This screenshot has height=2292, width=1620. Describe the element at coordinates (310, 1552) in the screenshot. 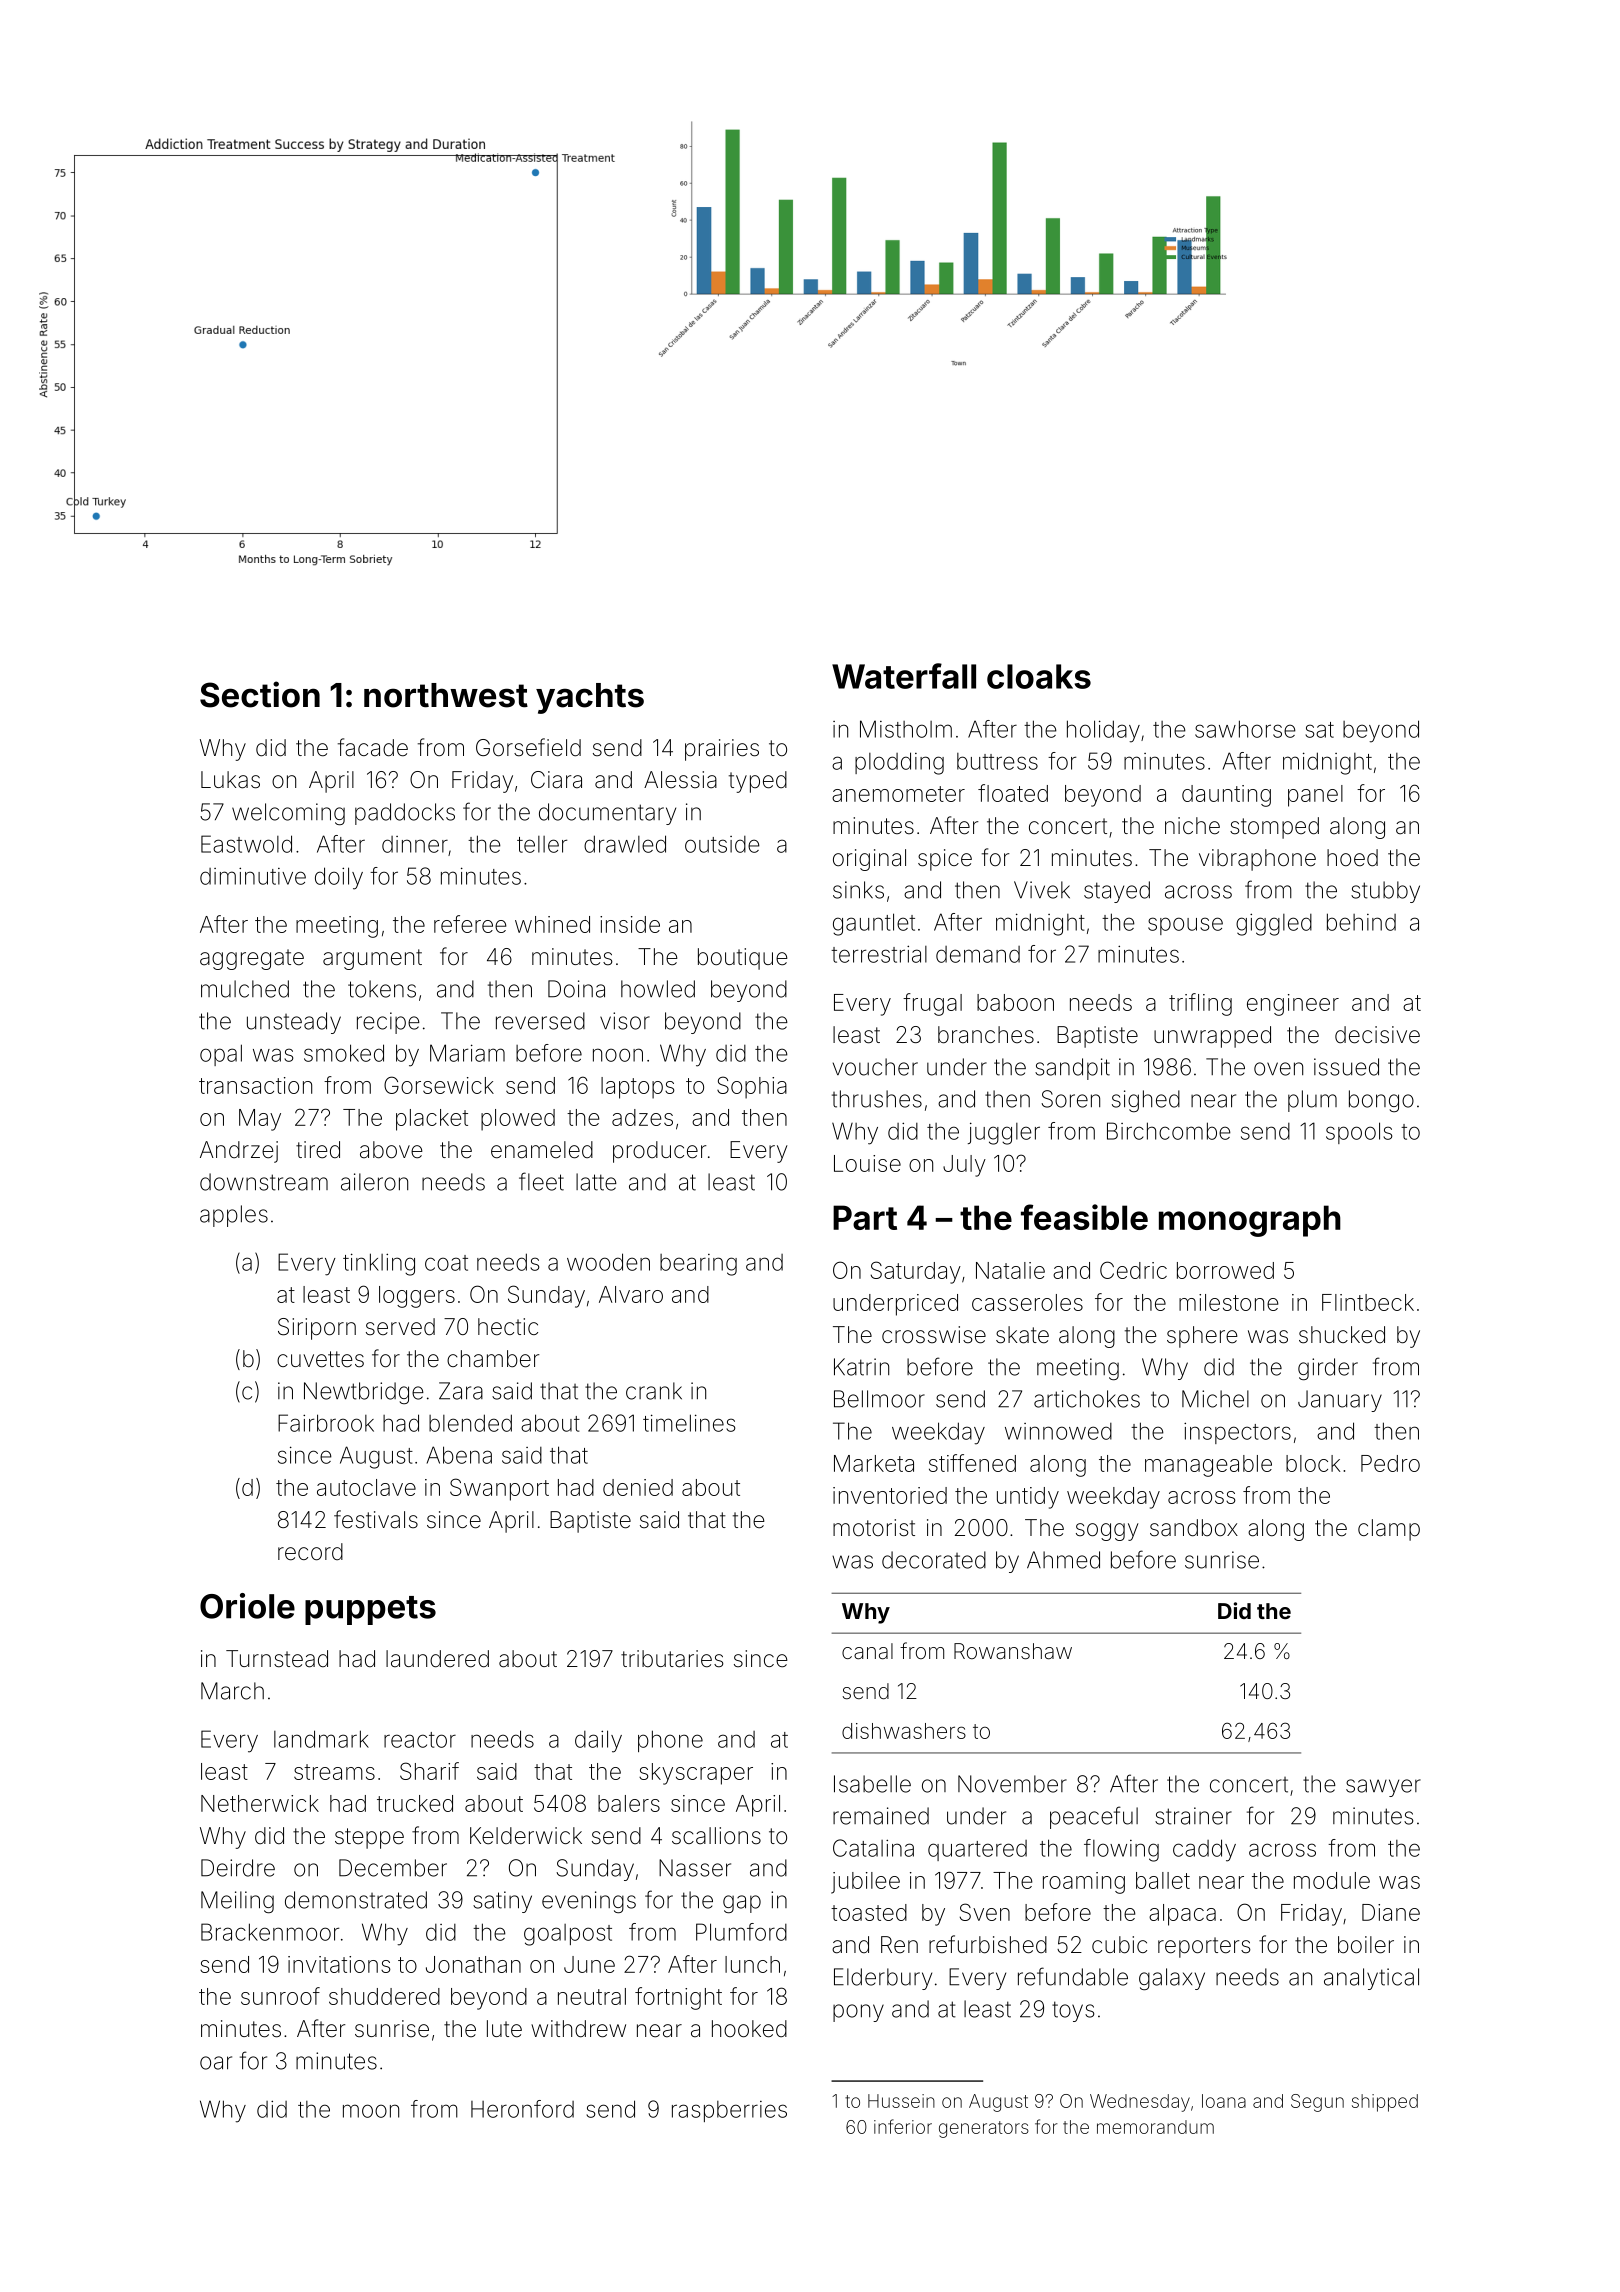

I see `record` at that location.
